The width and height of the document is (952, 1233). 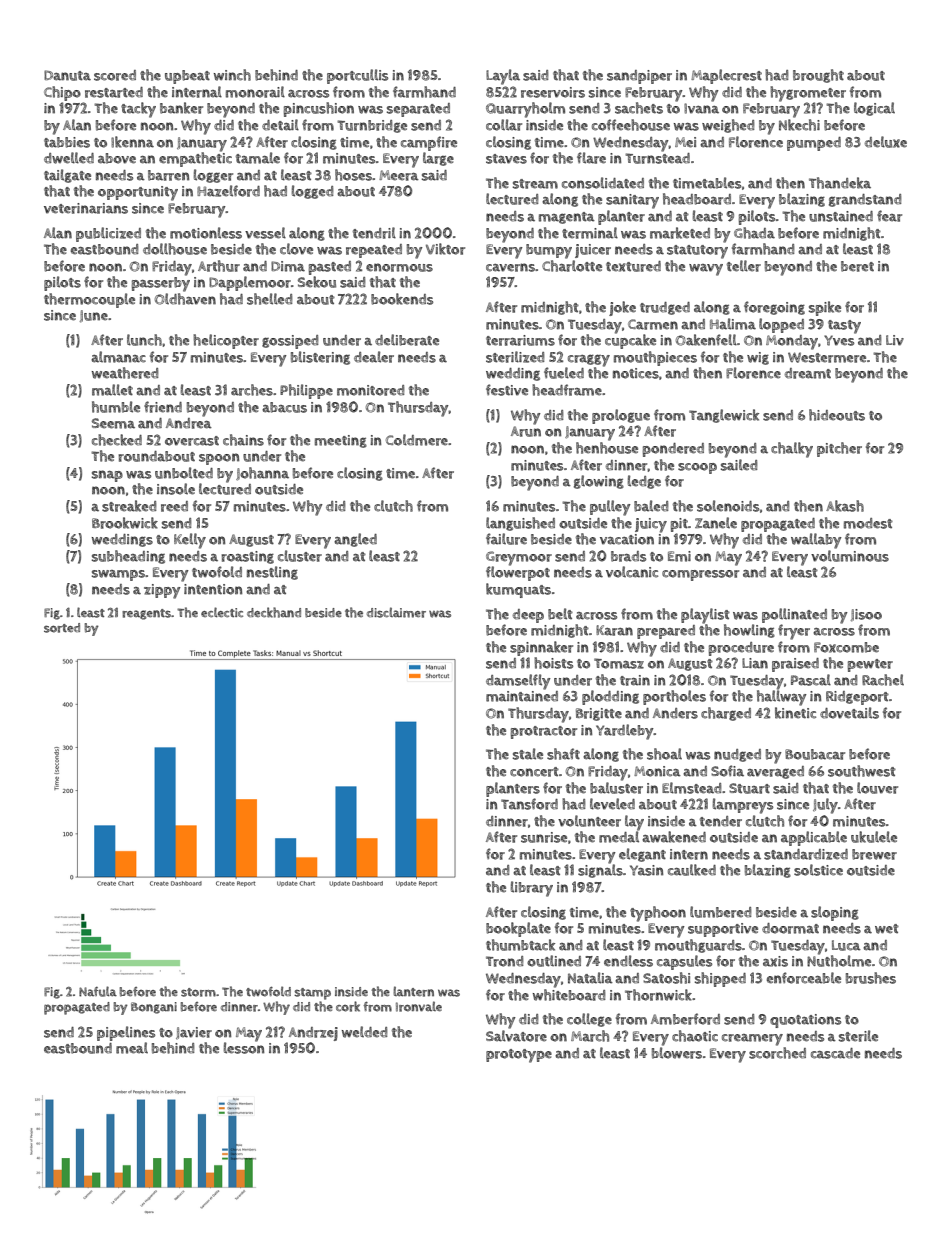 I want to click on storm, so click(x=198, y=992).
